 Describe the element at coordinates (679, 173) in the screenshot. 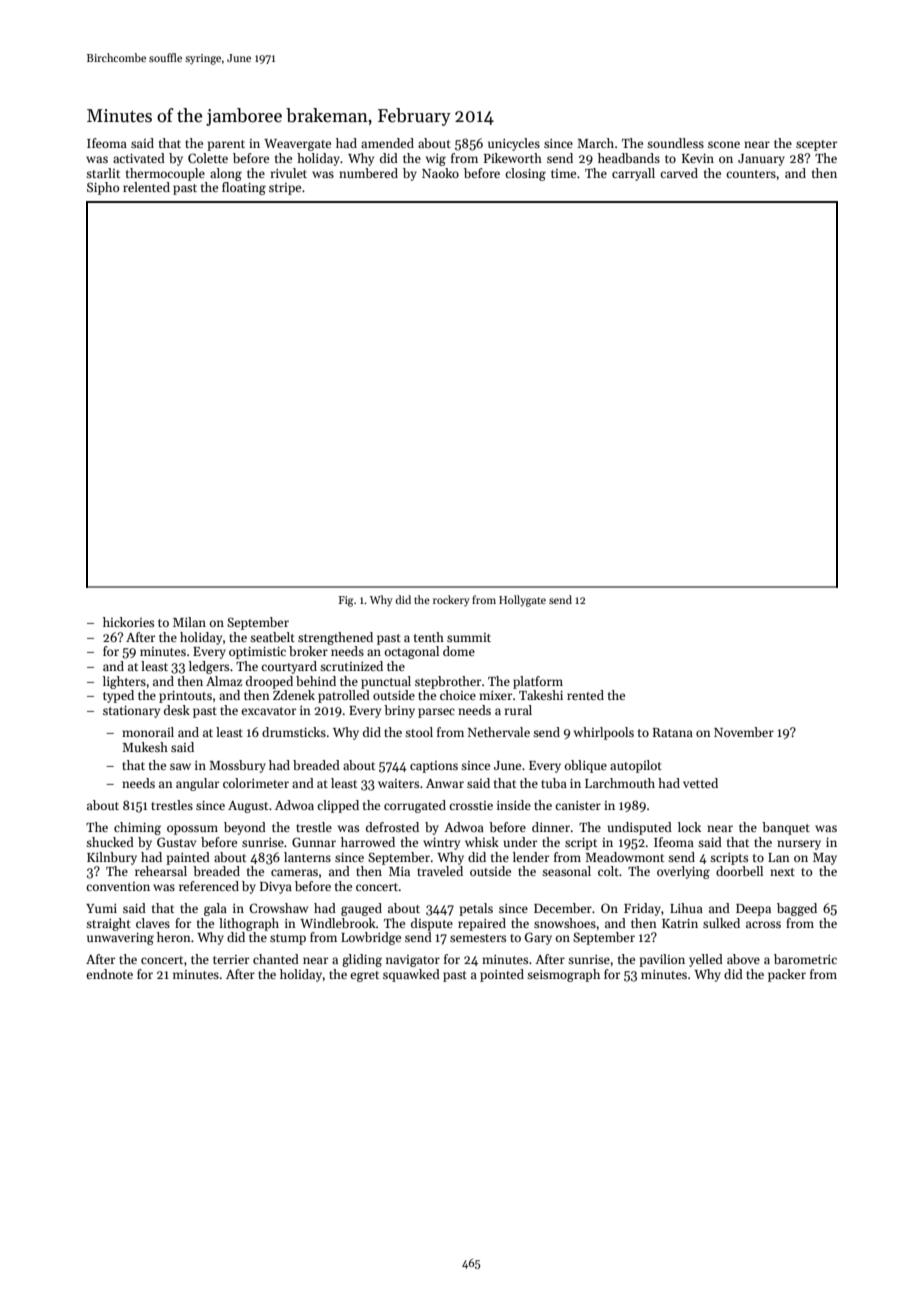

I see `carved` at that location.
